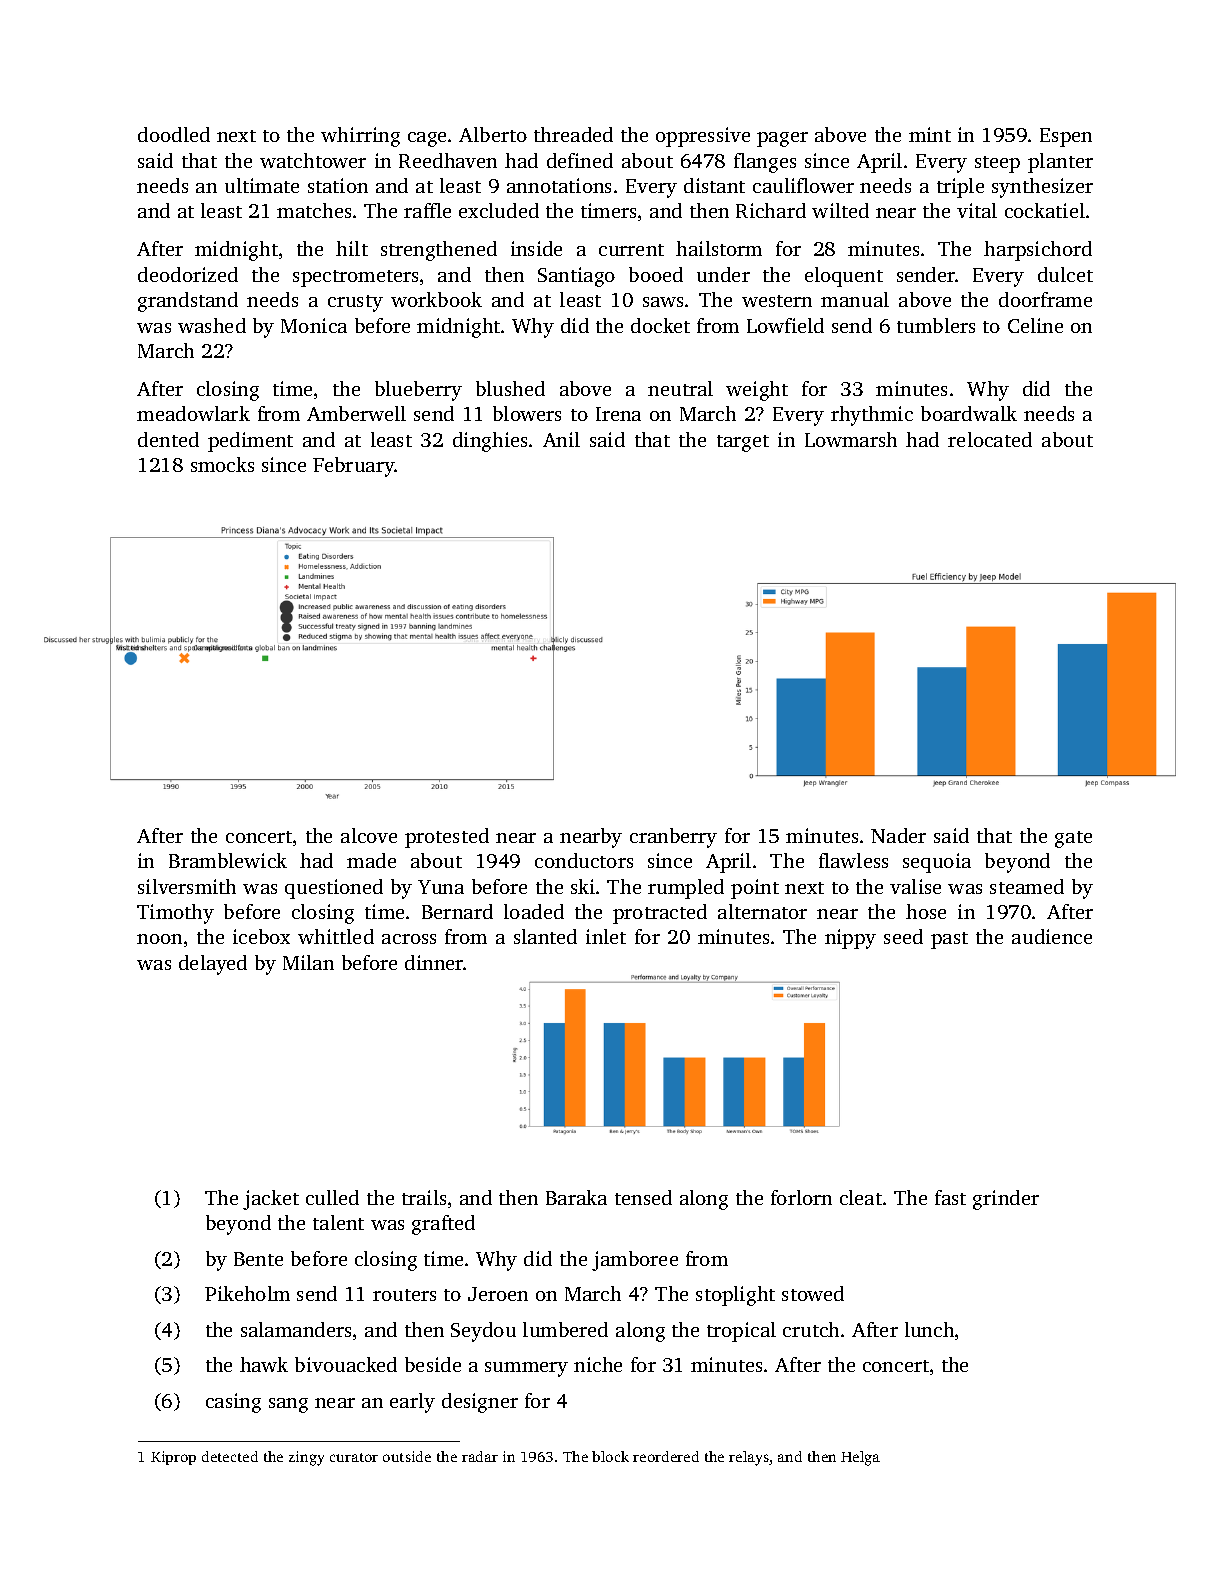 This document has width=1231, height=1594. Describe the element at coordinates (660, 914) in the document. I see `protracted` at that location.
